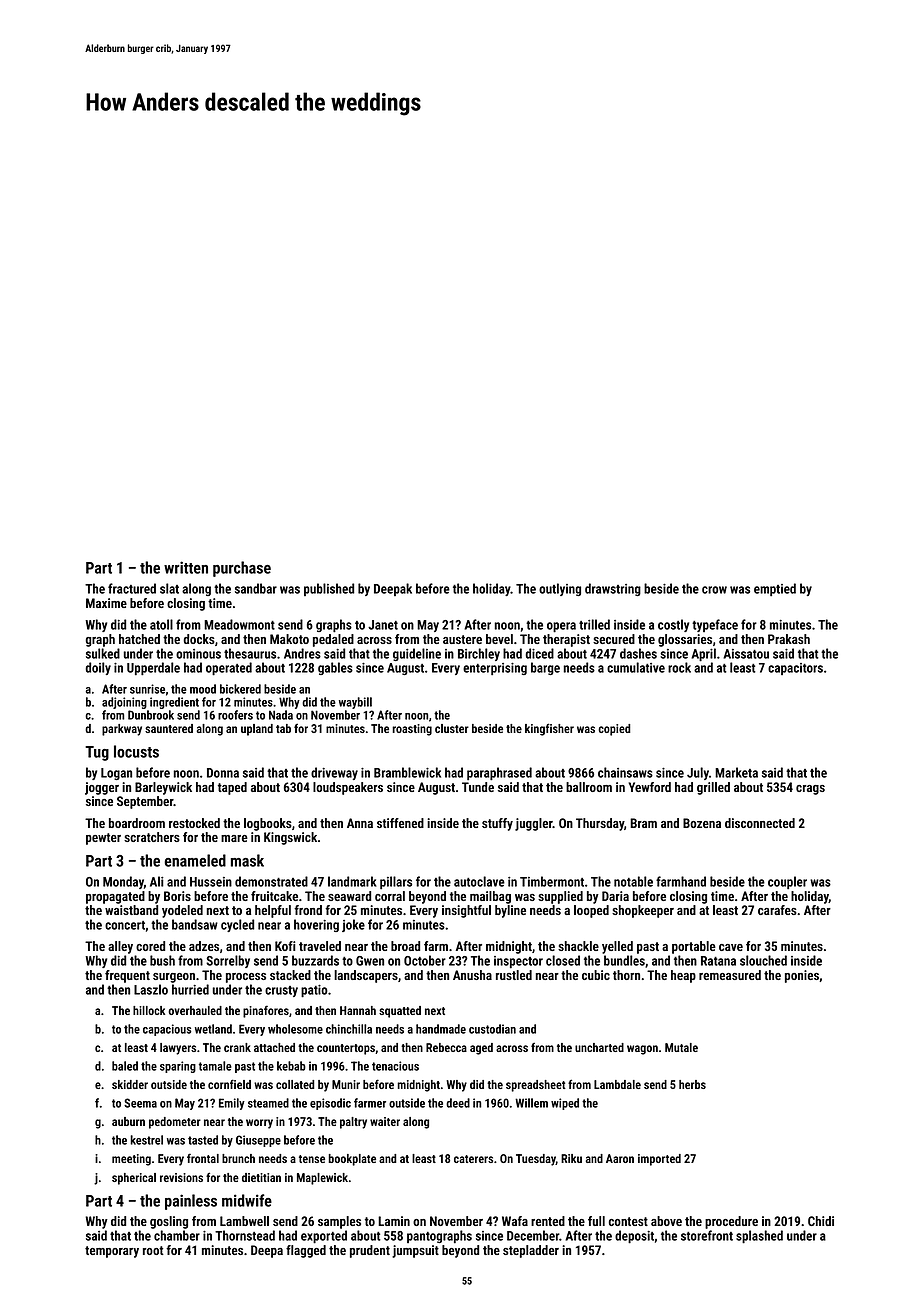  What do you see at coordinates (242, 569) in the screenshot?
I see `purchase` at bounding box center [242, 569].
